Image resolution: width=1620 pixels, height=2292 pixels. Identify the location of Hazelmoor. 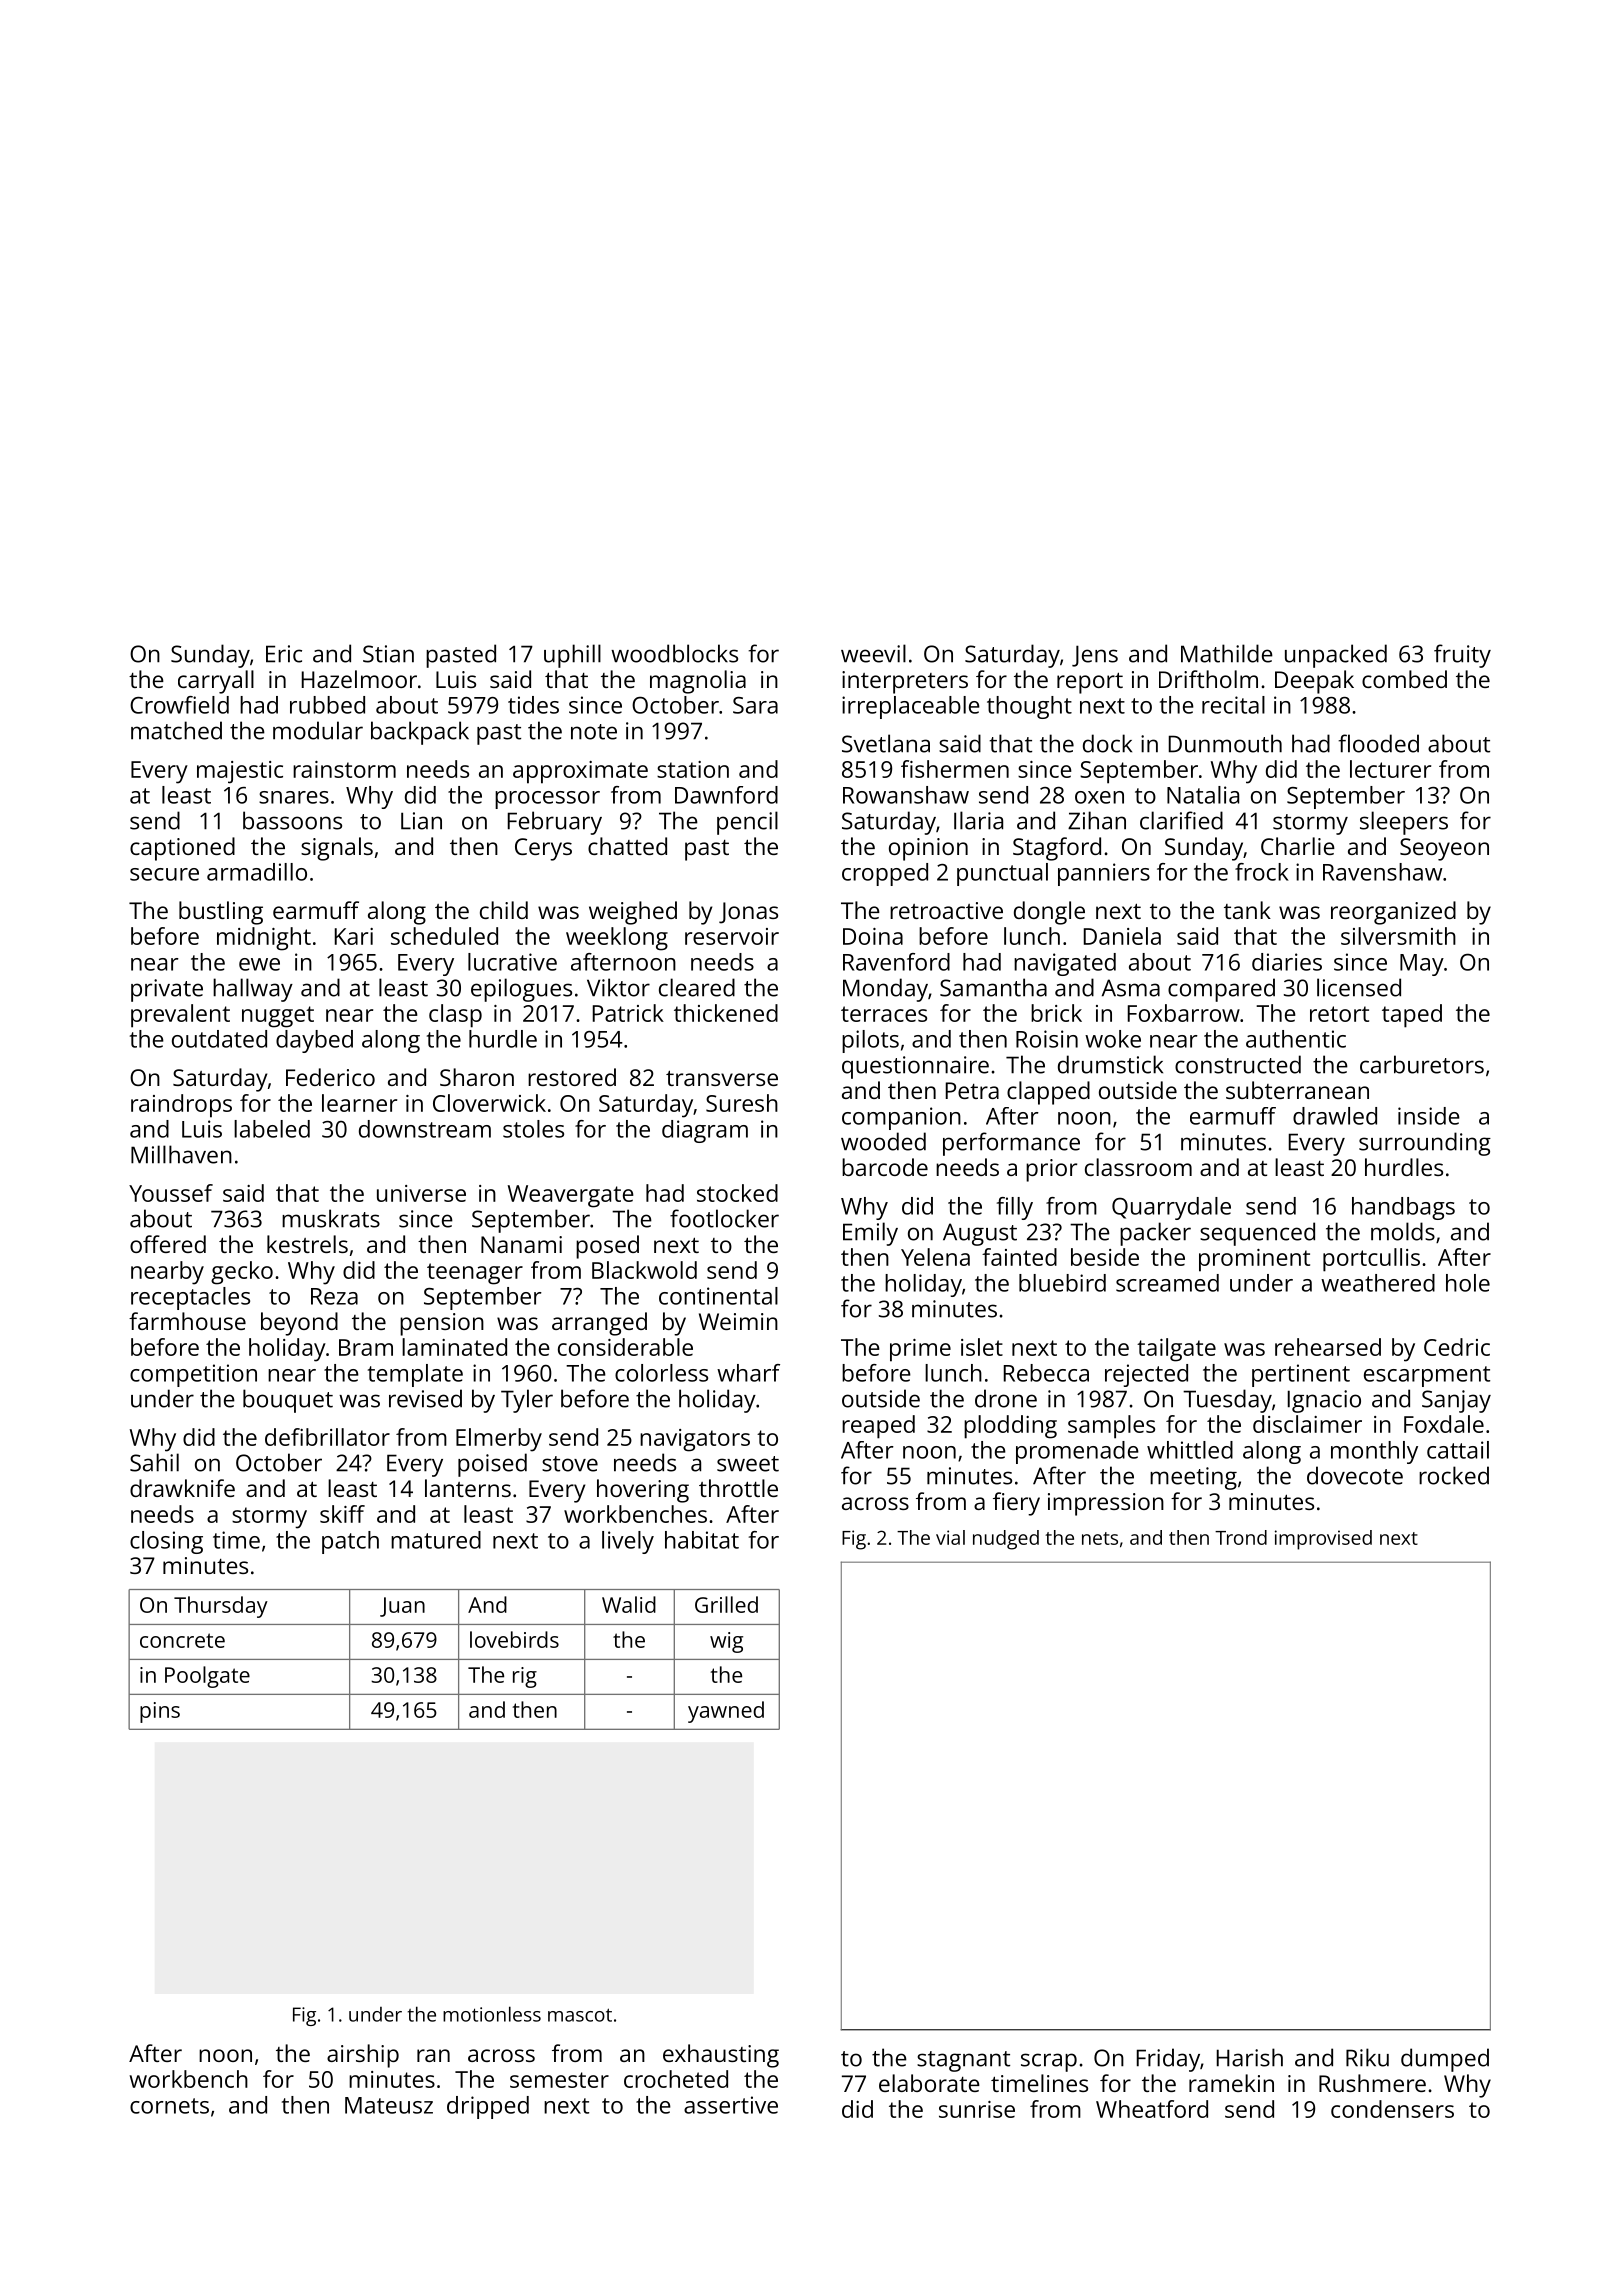
(359, 679).
